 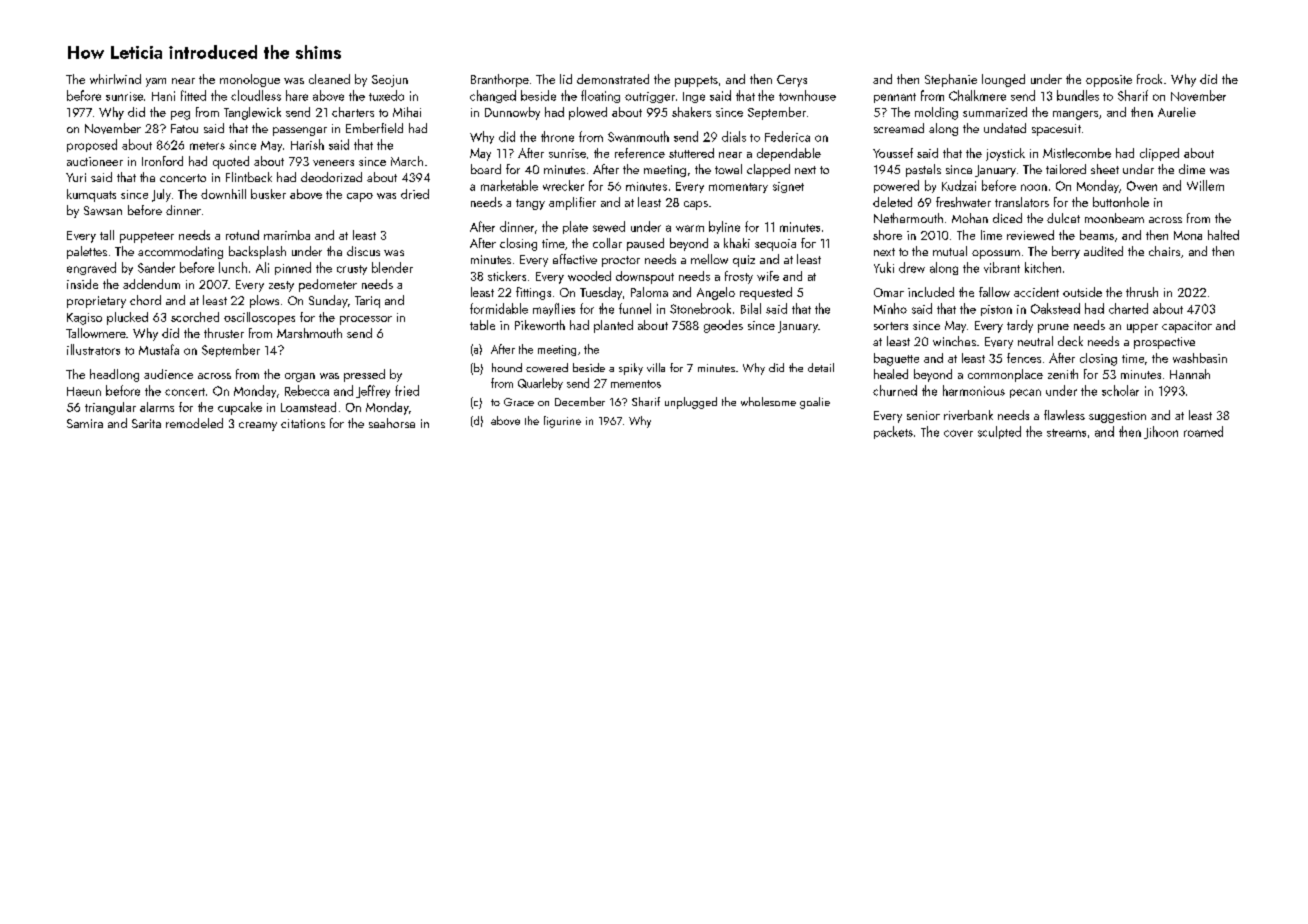 I want to click on thrush, so click(x=1142, y=292).
